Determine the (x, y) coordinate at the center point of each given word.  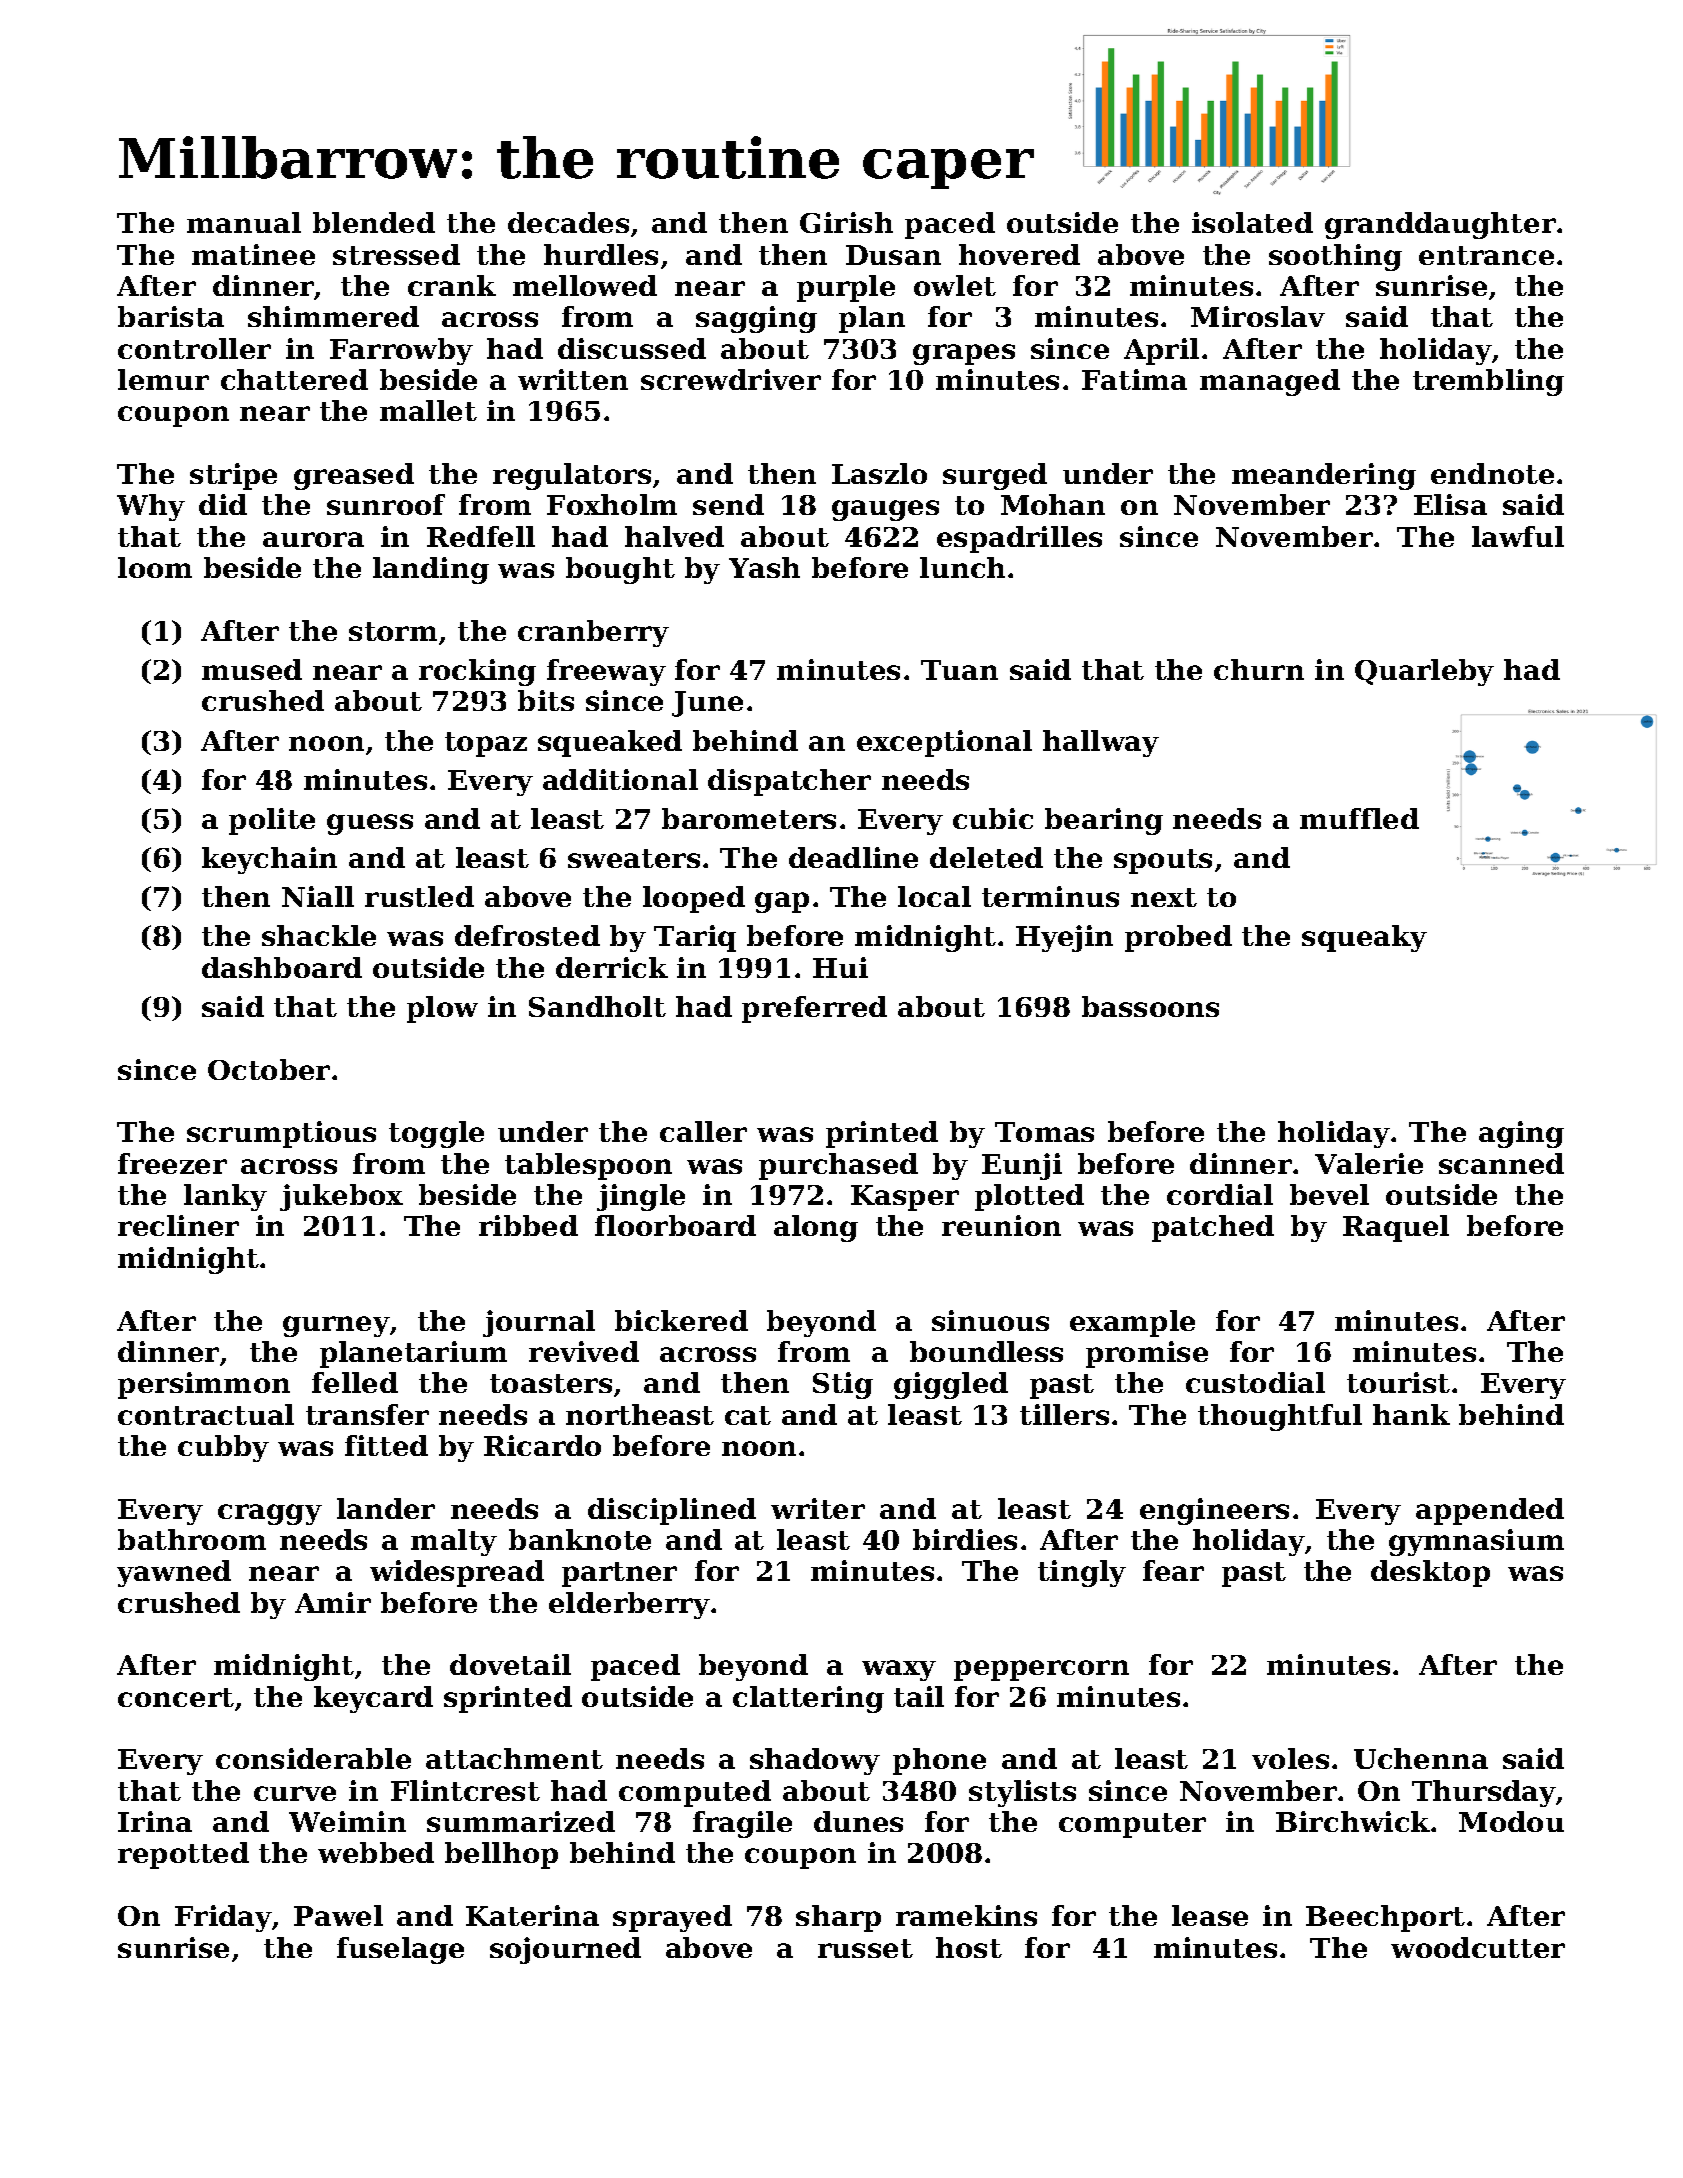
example (1132, 1323)
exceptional (944, 743)
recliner (178, 1225)
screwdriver (731, 379)
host (969, 1947)
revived (584, 1351)
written (573, 379)
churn (1259, 669)
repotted (183, 1855)
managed (1270, 382)
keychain (269, 860)
